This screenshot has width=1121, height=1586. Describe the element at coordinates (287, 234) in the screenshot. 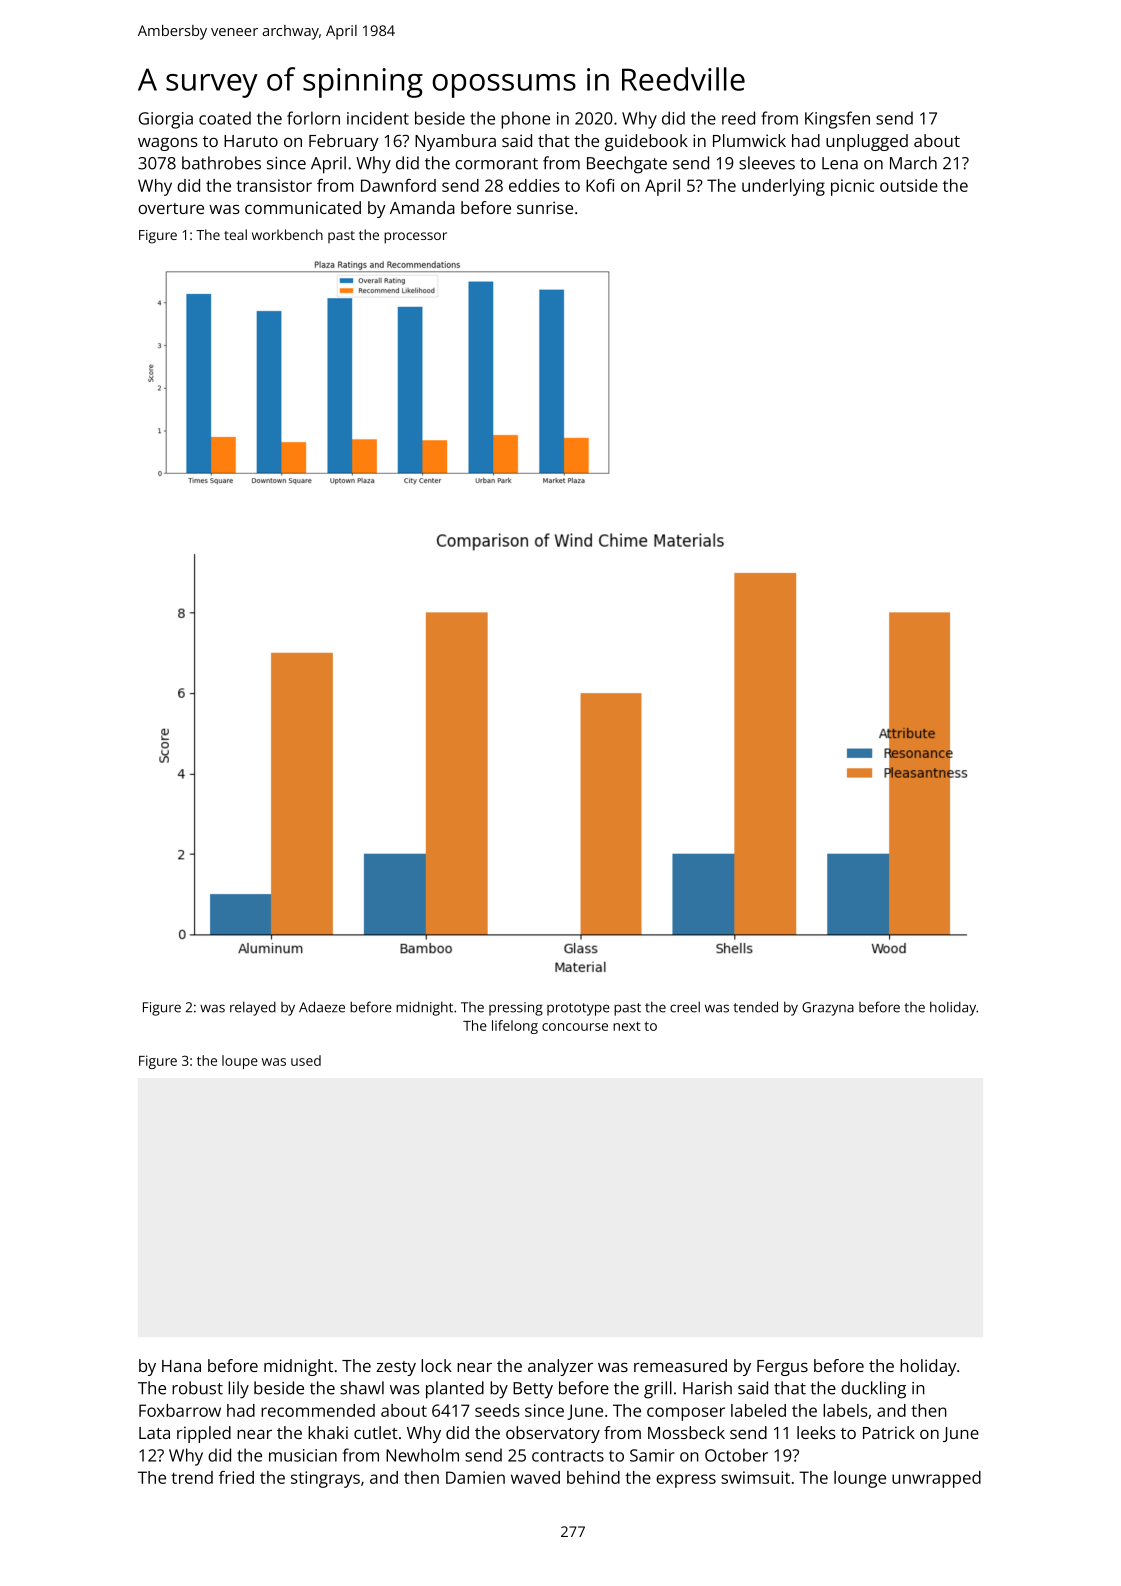

I see `workbench` at that location.
